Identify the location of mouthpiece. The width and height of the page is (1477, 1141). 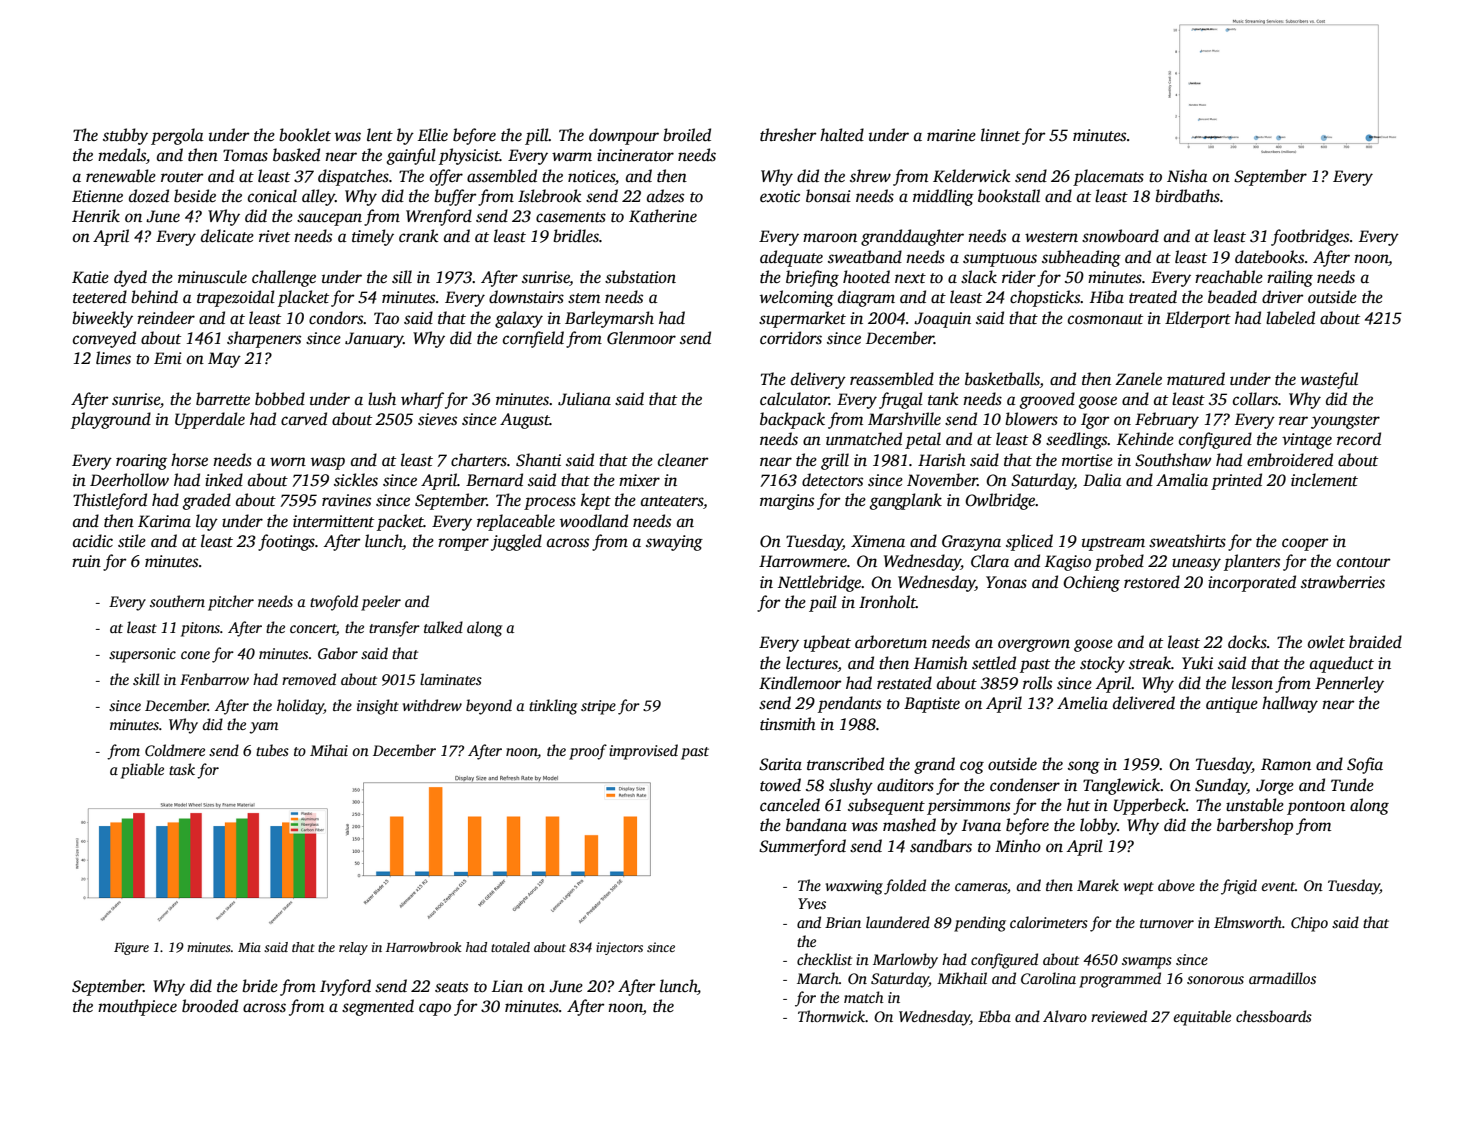
(137, 1007).
